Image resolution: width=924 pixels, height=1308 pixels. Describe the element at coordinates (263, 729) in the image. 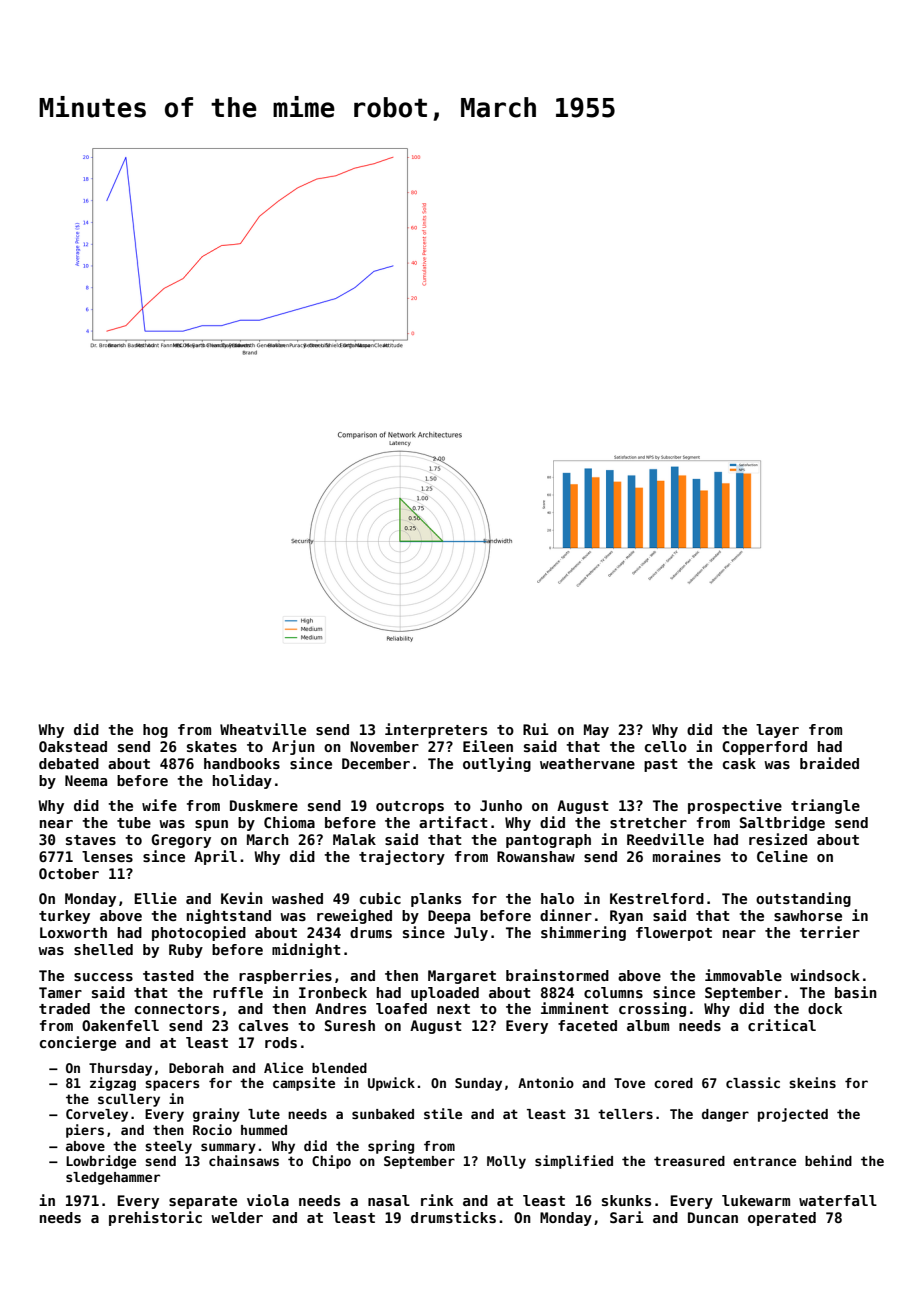

I see `Wheatville` at that location.
